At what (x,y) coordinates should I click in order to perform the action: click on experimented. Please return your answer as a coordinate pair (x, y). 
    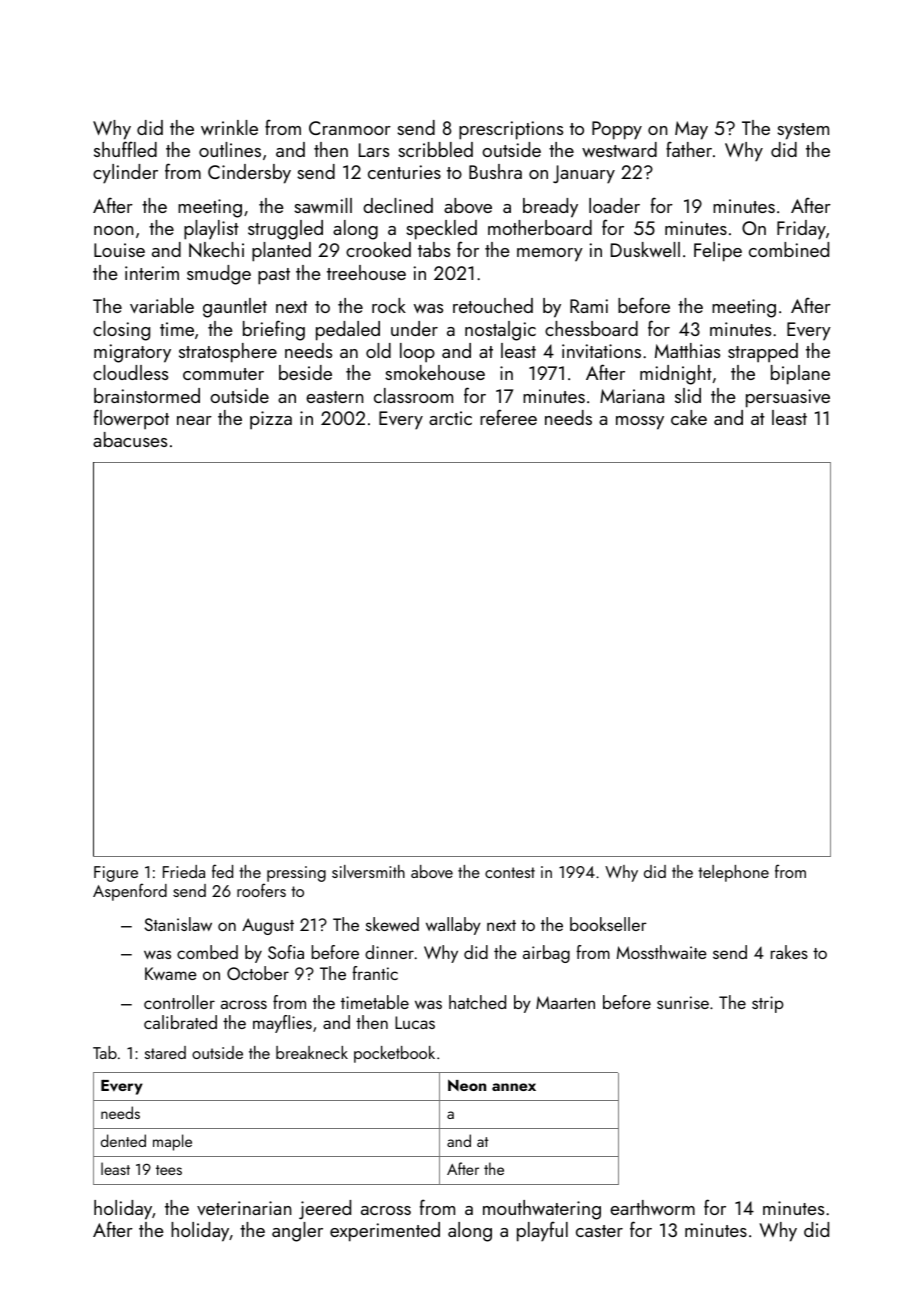
    Looking at the image, I should click on (385, 1232).
